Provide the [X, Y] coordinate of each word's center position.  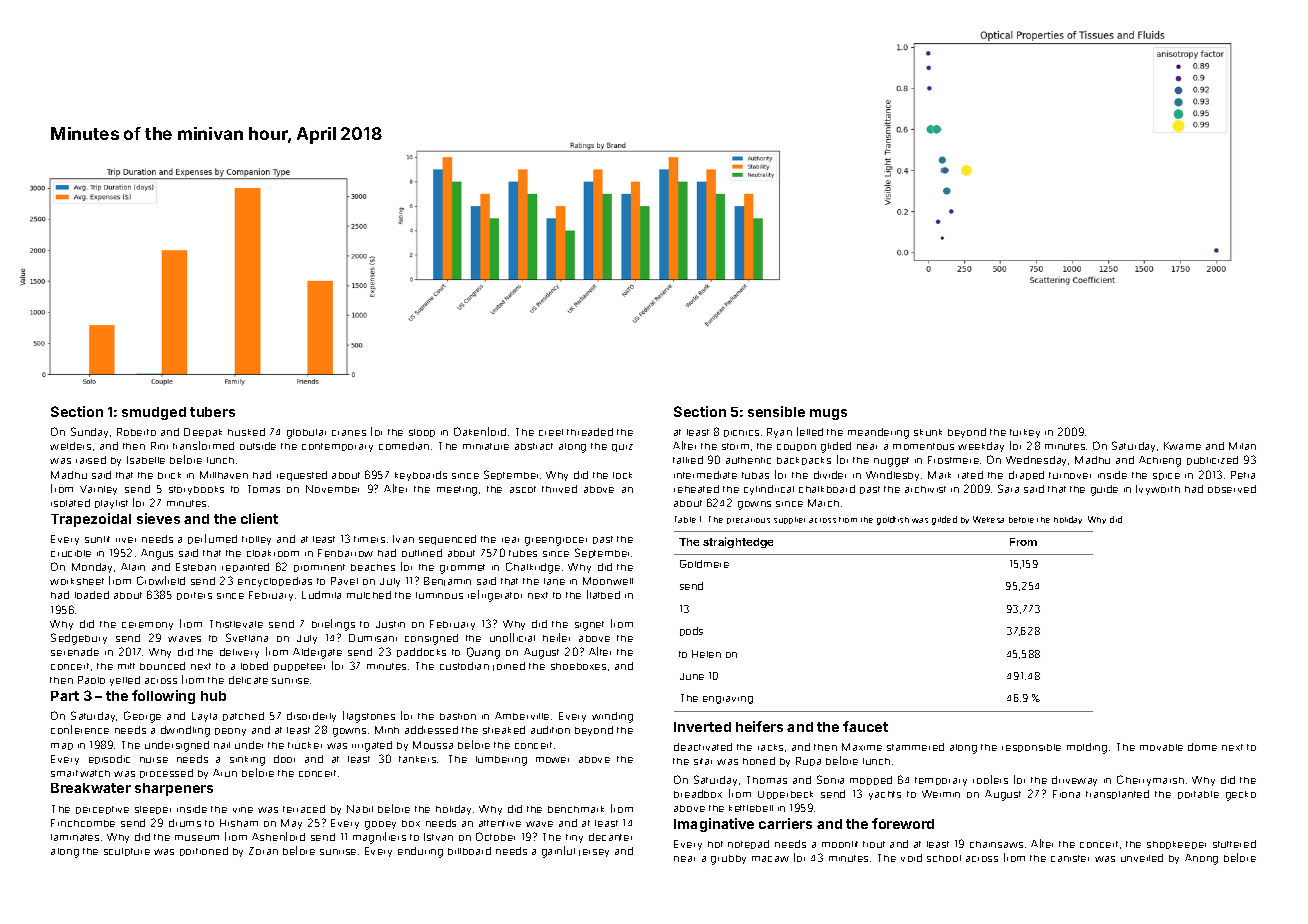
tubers [212, 412]
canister [1070, 858]
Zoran [263, 851]
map [62, 746]
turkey [1025, 433]
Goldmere [704, 564]
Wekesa [988, 519]
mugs [828, 414]
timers [369, 539]
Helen [706, 654]
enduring [420, 852]
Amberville [522, 716]
